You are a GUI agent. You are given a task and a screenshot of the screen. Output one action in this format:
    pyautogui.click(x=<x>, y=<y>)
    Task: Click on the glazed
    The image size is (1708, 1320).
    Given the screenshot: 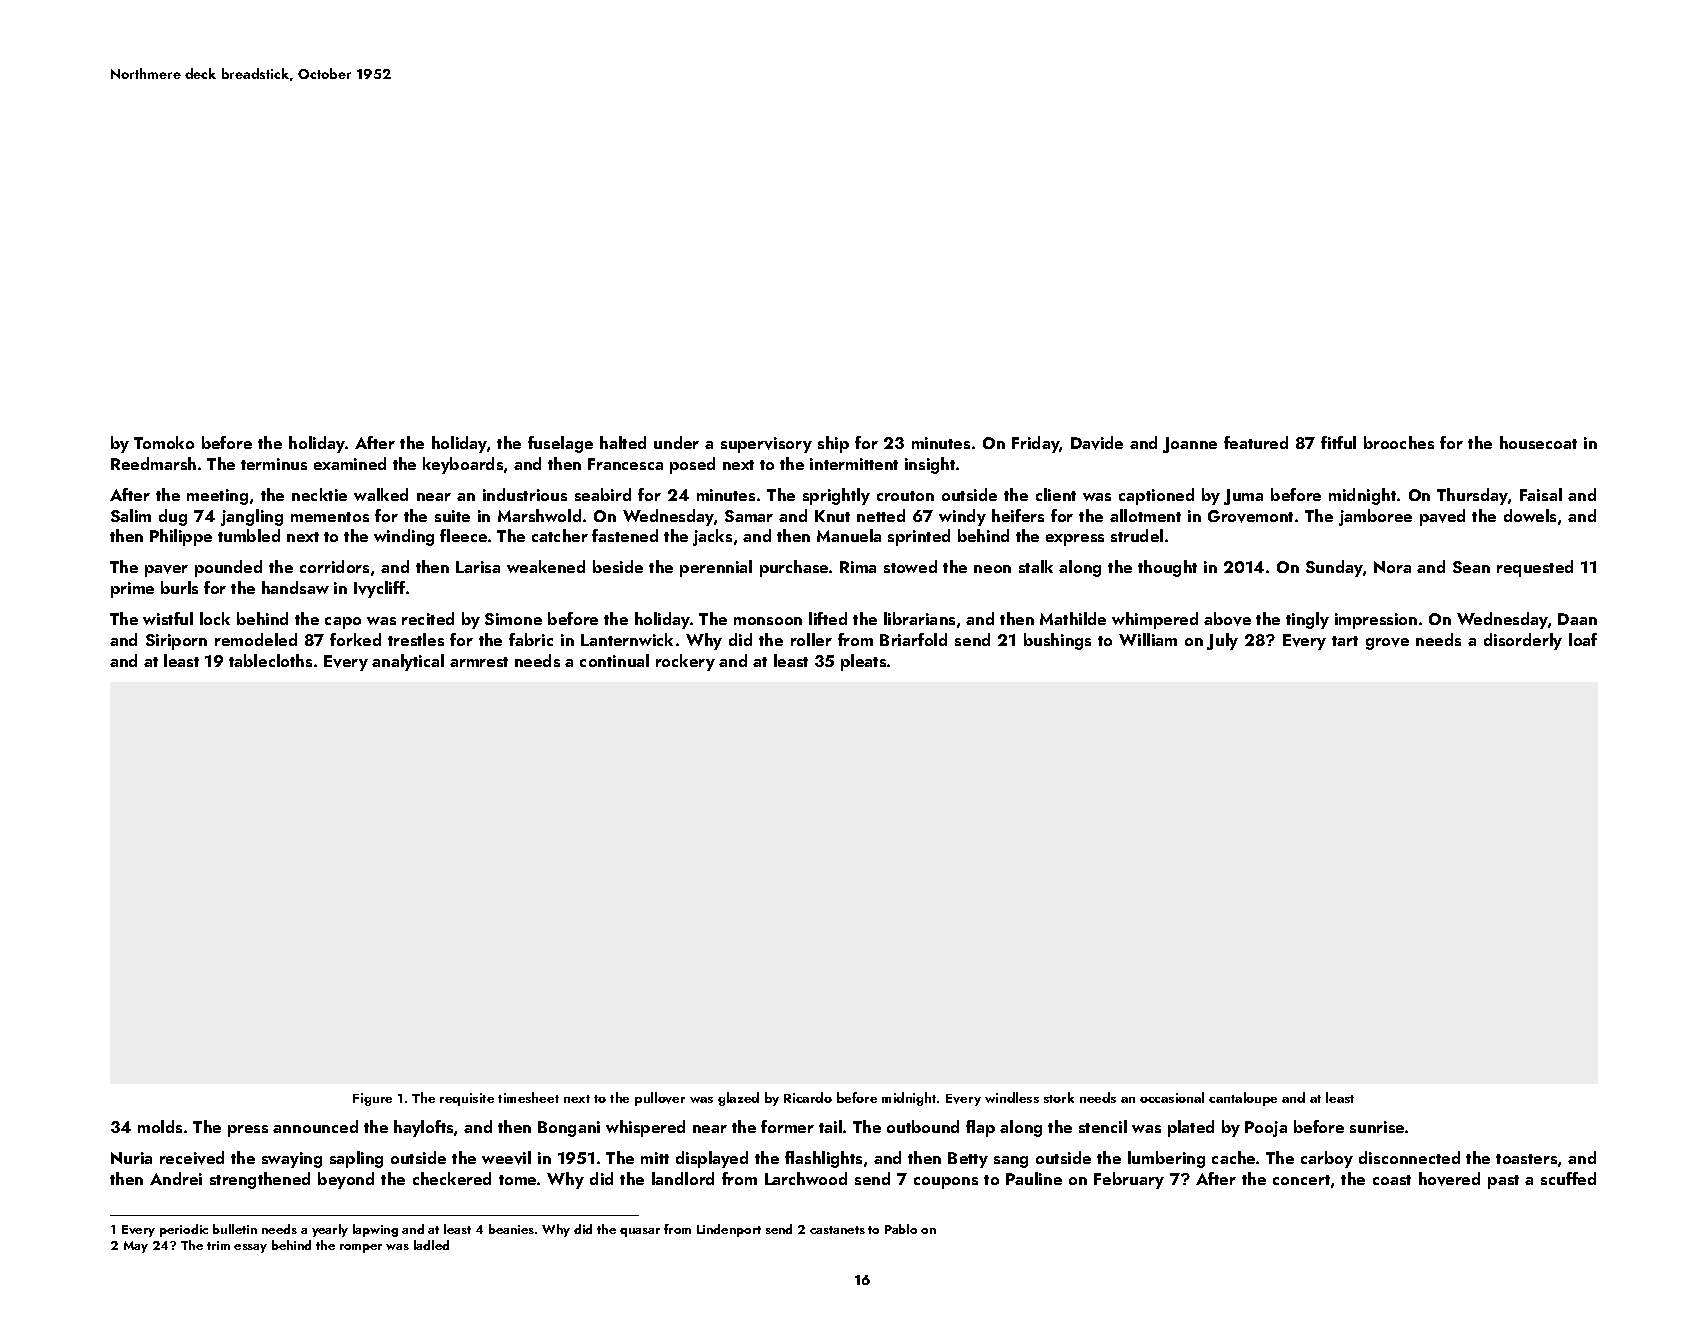 What is the action you would take?
    pyautogui.click(x=738, y=1099)
